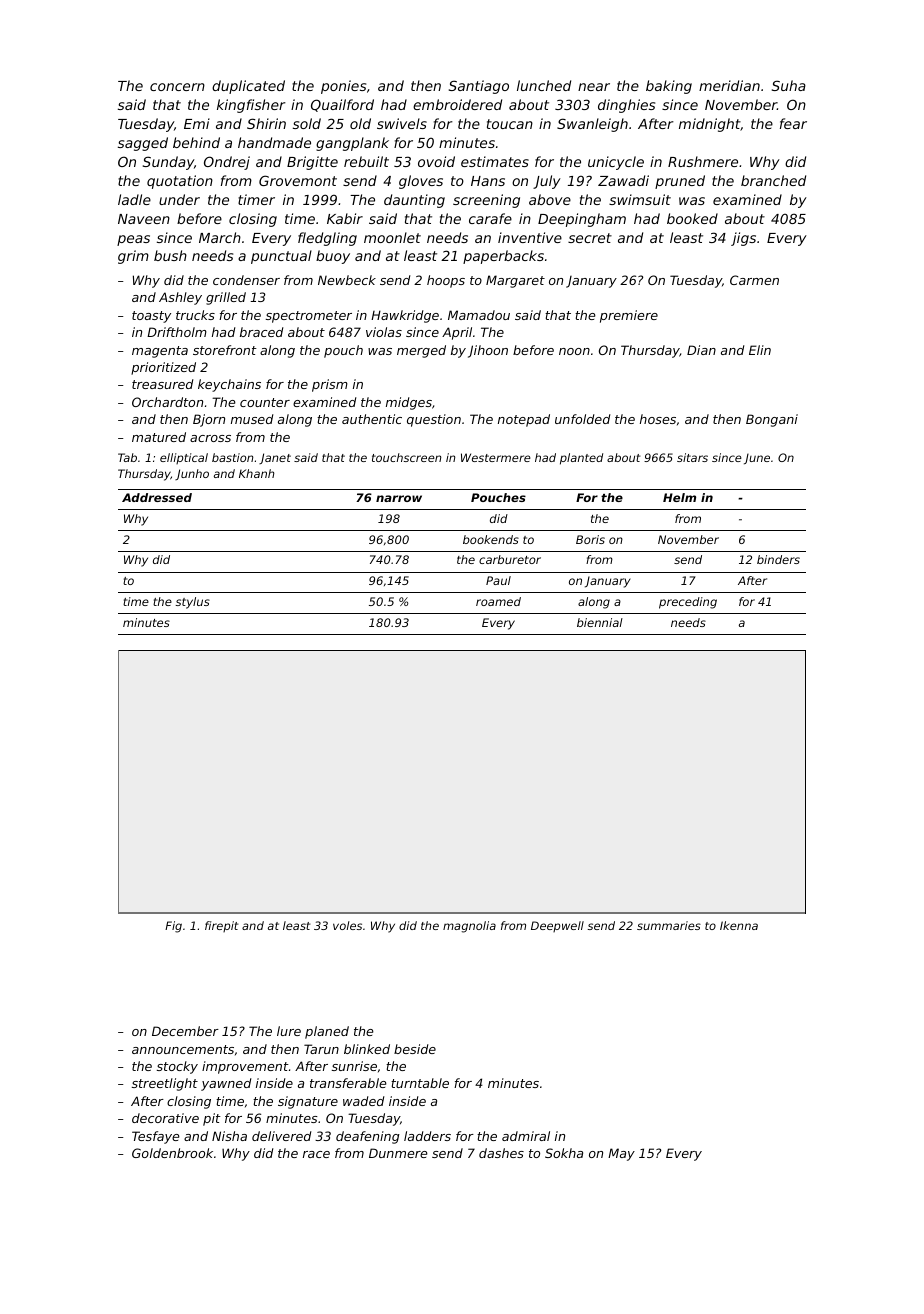  I want to click on magnolia, so click(469, 927).
